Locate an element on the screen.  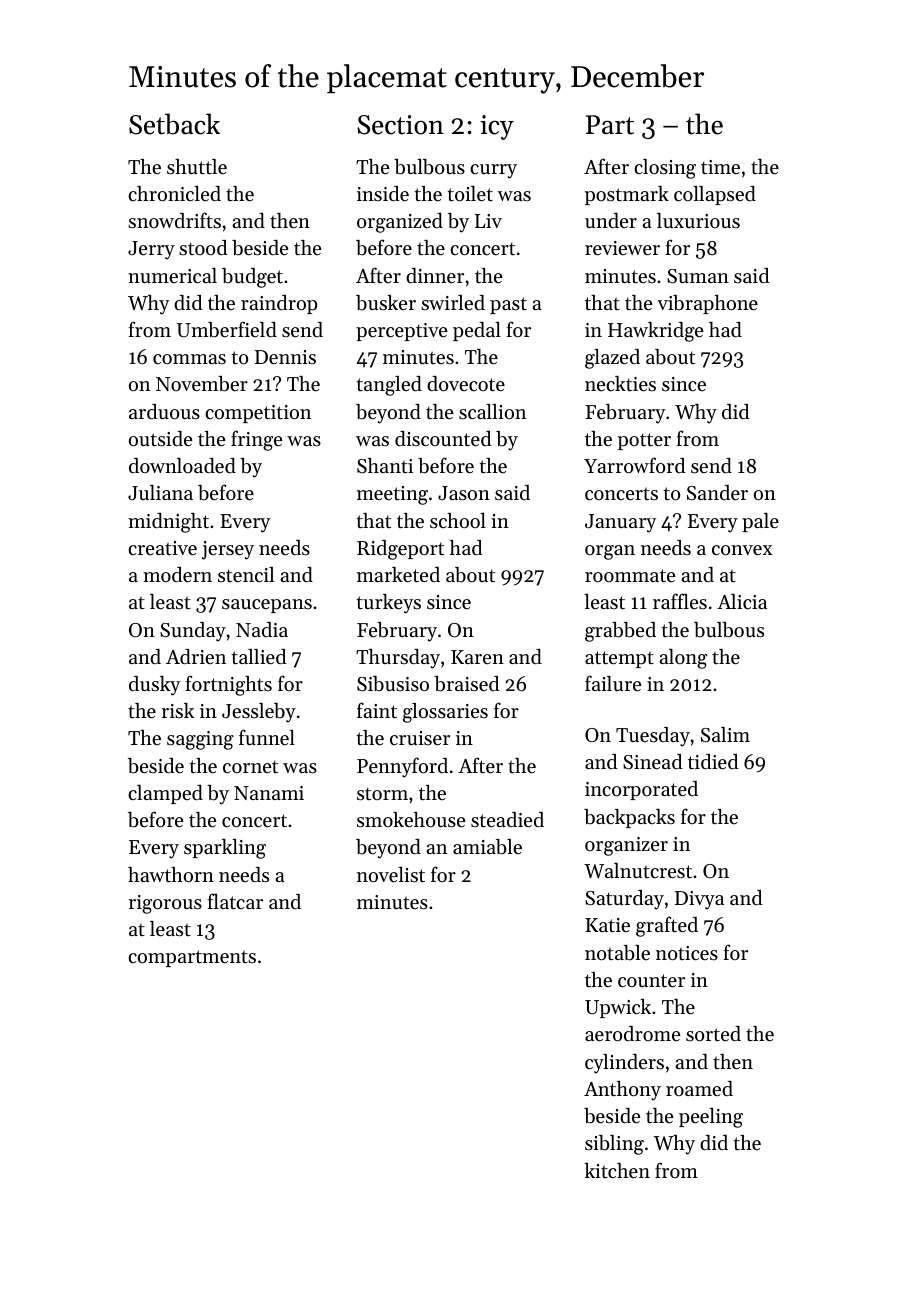
grabbed is located at coordinates (620, 632).
